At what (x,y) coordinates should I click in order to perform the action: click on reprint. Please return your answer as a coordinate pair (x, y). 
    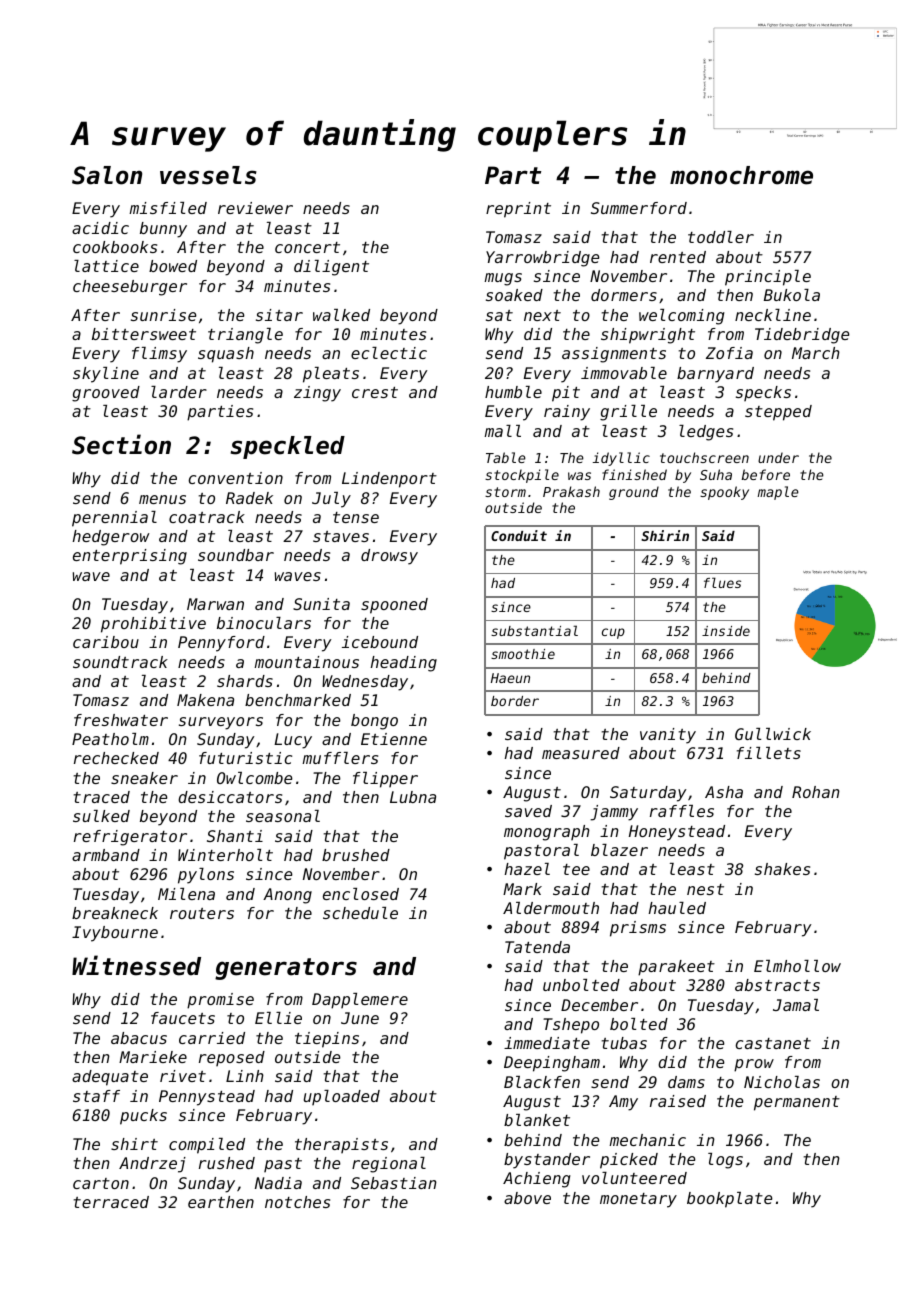
    Looking at the image, I should click on (518, 210).
